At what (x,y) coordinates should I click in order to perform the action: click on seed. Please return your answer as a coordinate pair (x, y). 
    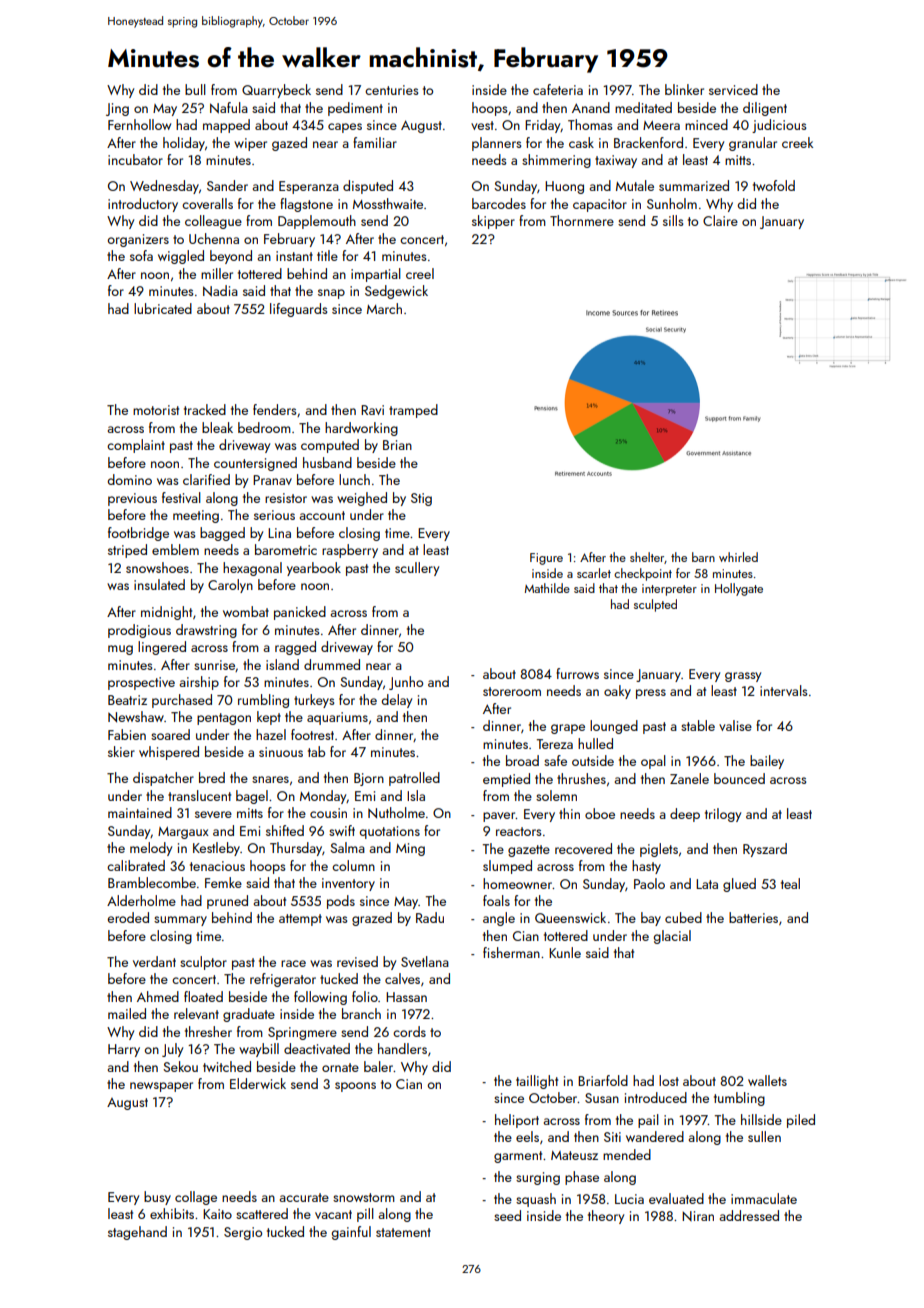
    Looking at the image, I should click on (507, 1215).
